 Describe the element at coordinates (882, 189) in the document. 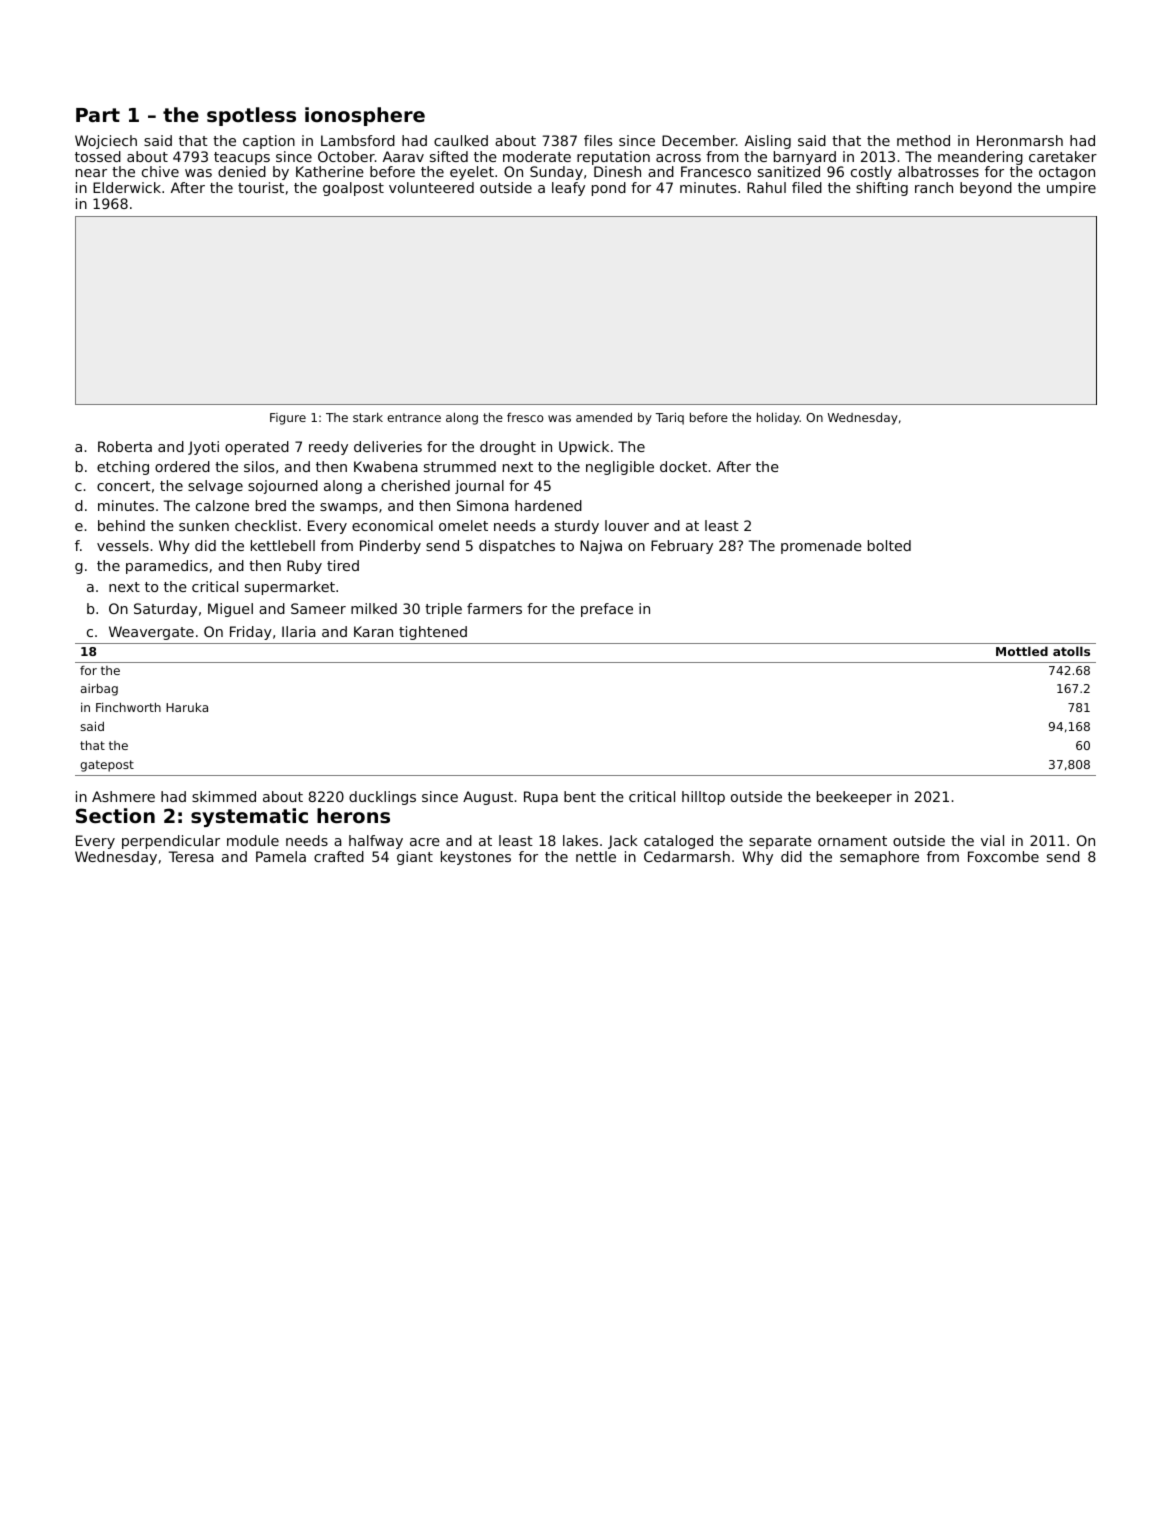

I see `shifting` at that location.
